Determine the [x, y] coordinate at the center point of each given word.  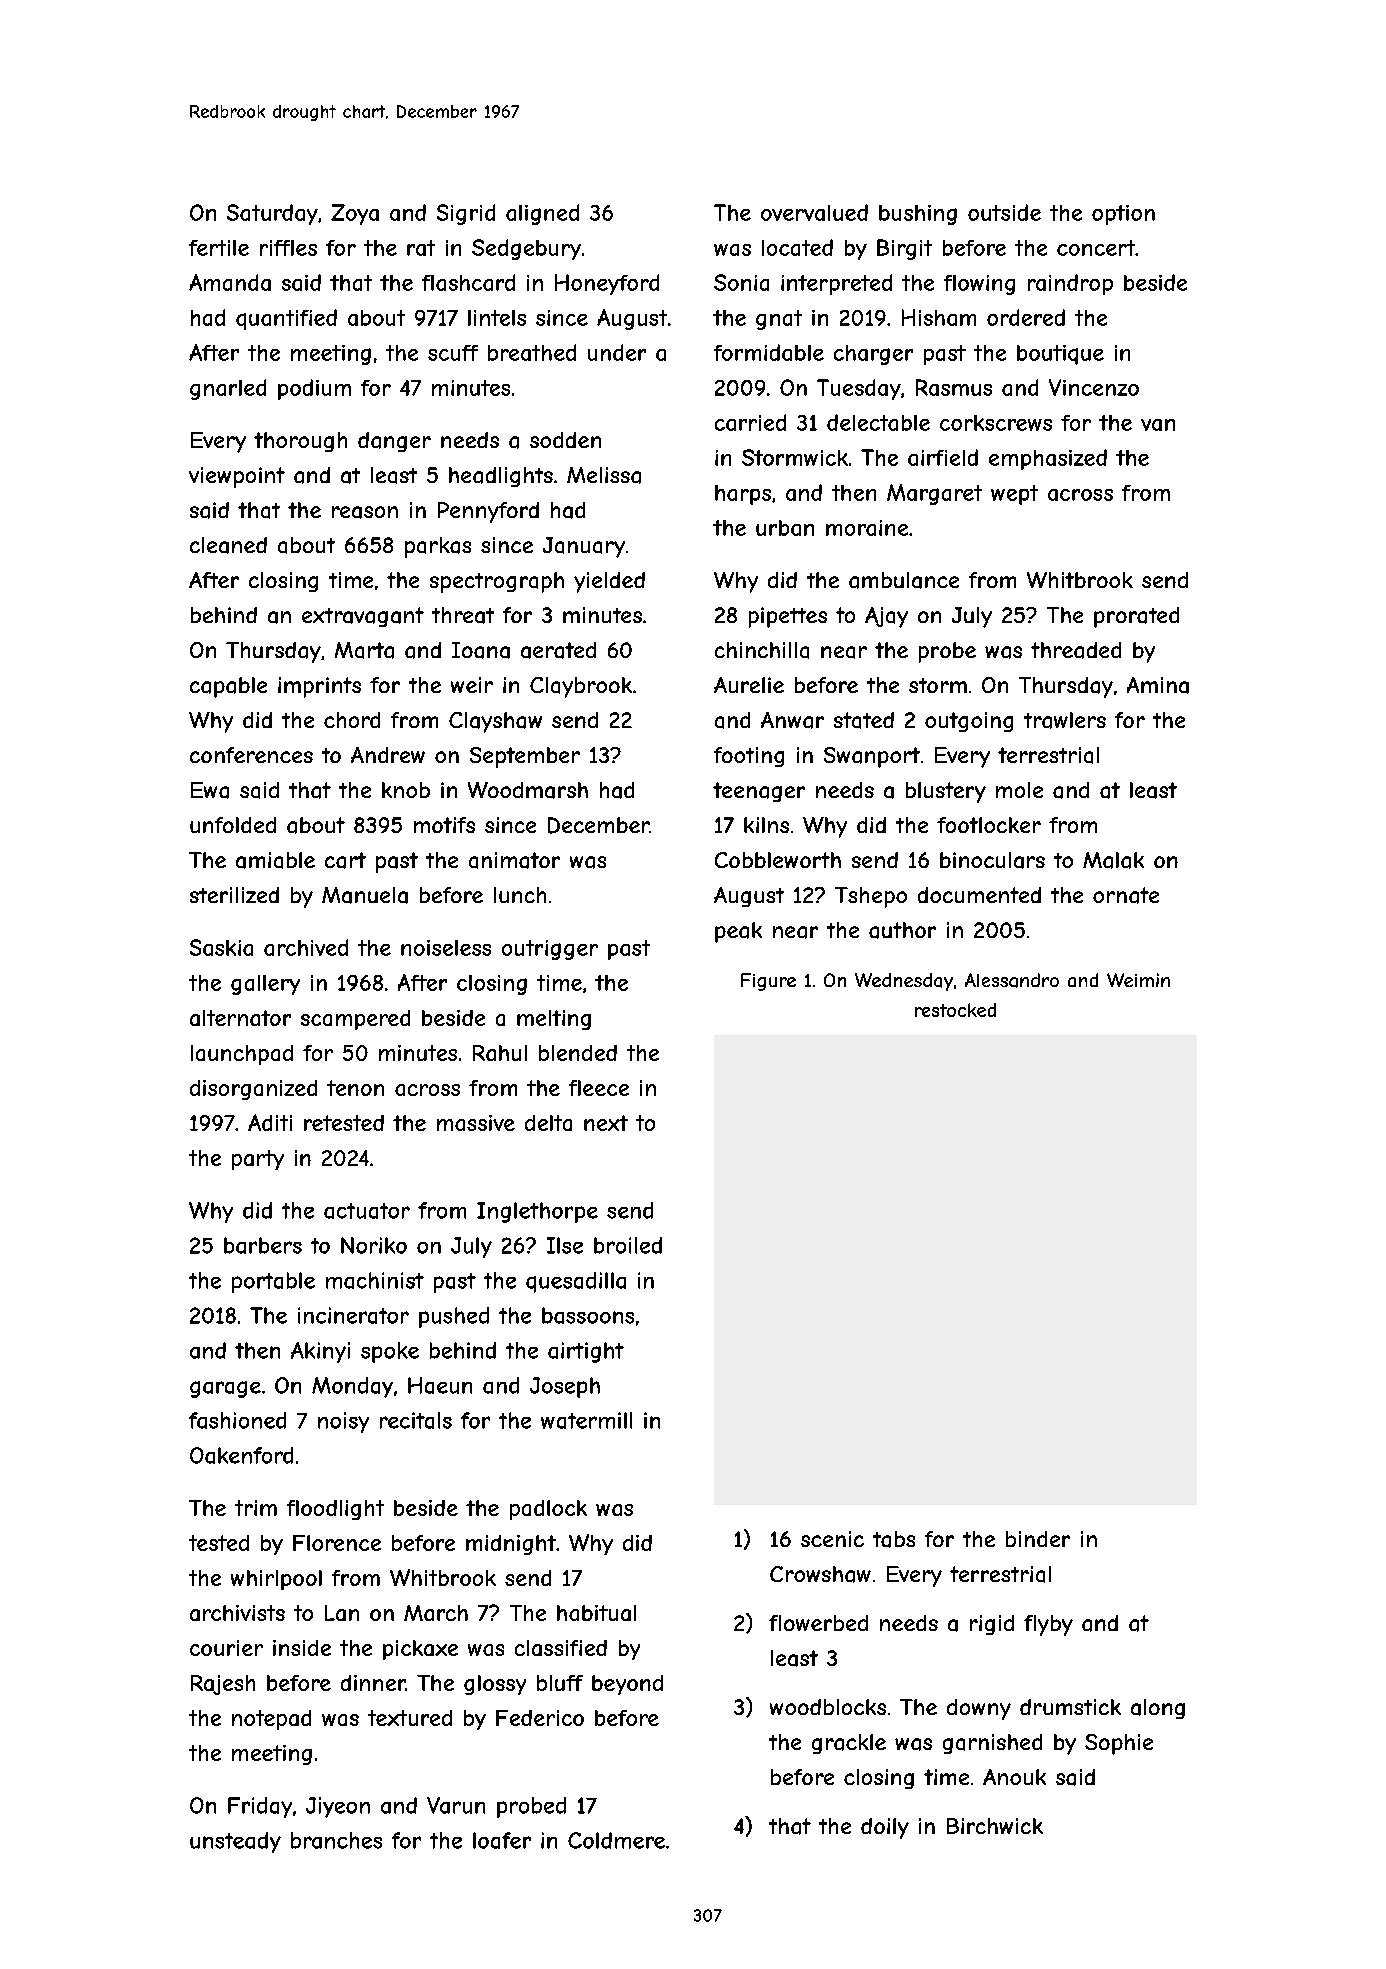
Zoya [355, 214]
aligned [542, 214]
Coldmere [616, 1840]
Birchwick [995, 1826]
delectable [878, 422]
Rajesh [223, 1685]
